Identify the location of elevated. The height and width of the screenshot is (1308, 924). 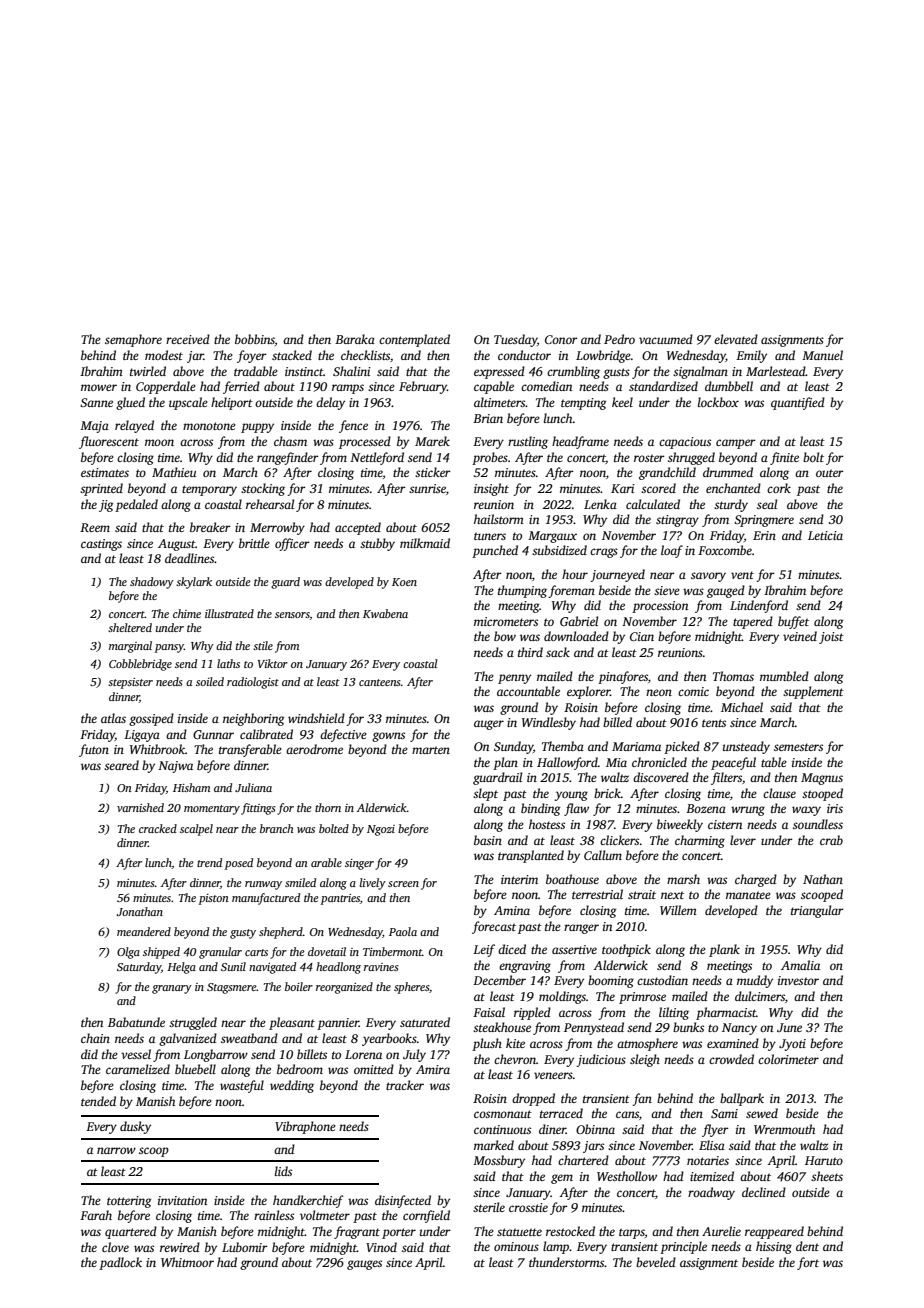
(736, 339).
